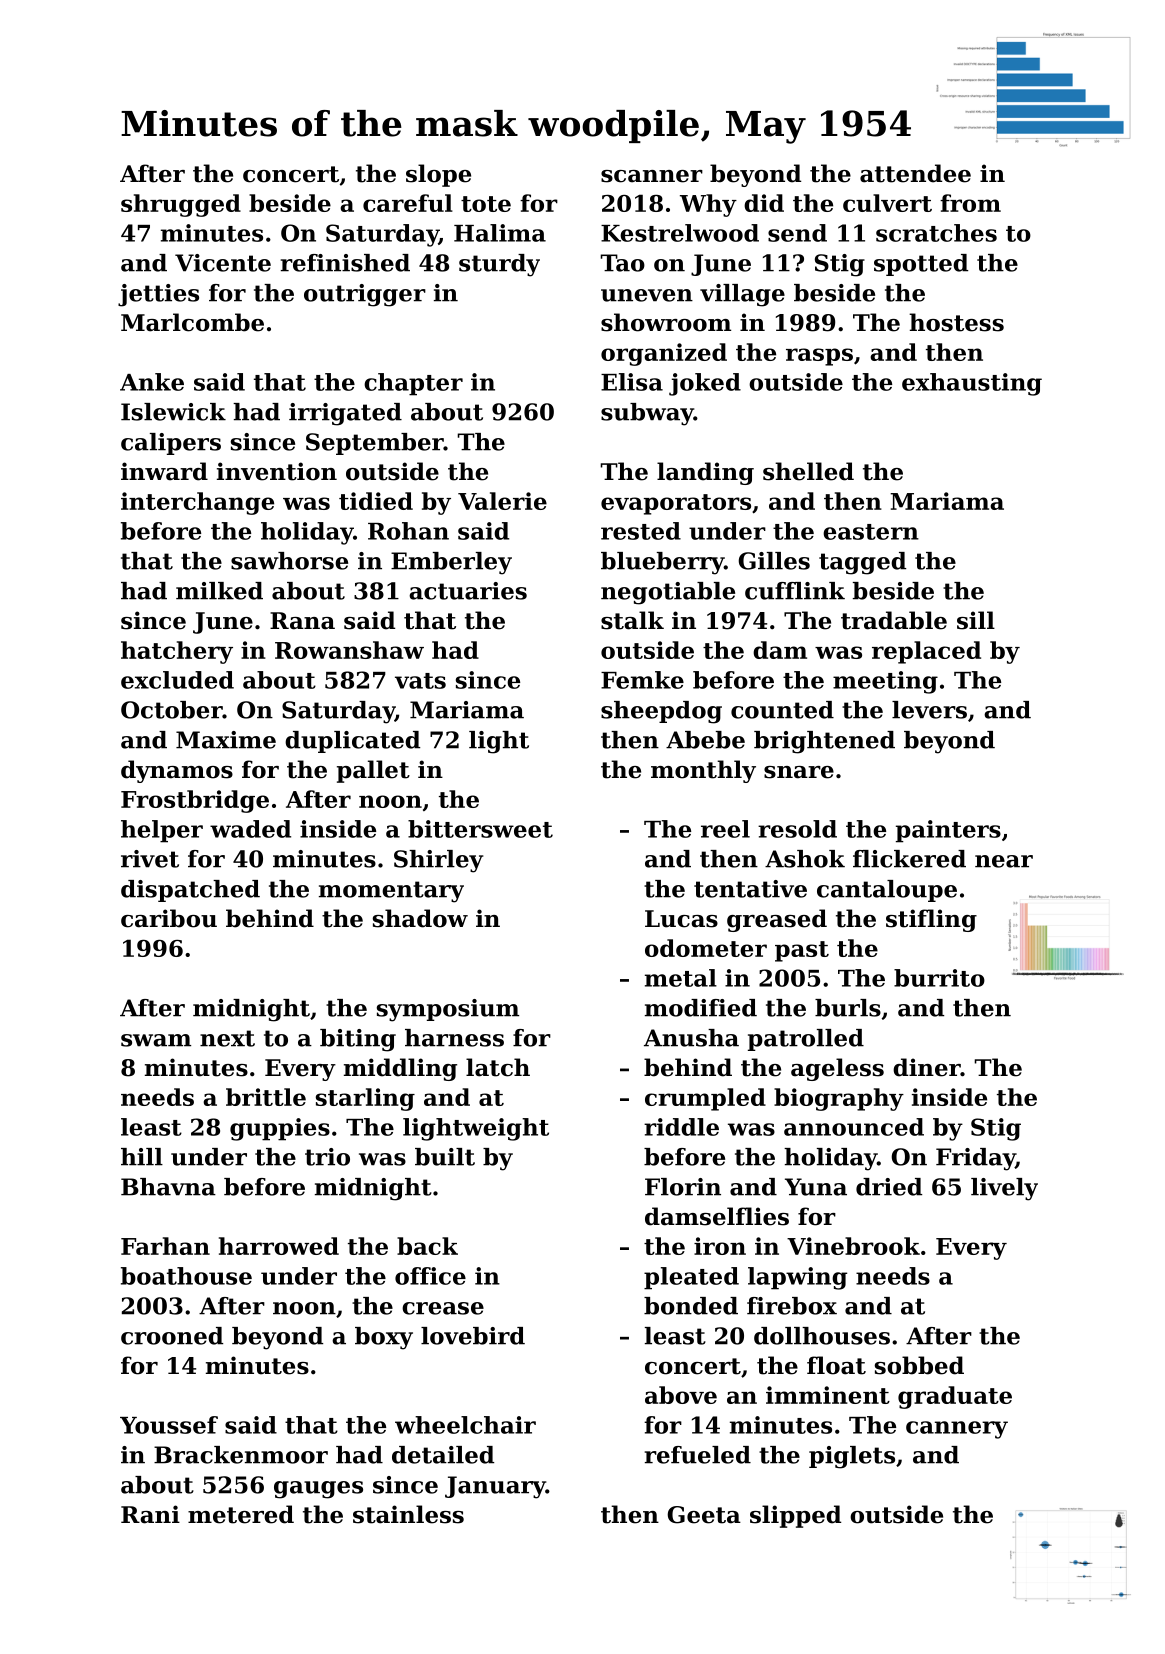  Describe the element at coordinates (652, 176) in the screenshot. I see `scanner` at that location.
